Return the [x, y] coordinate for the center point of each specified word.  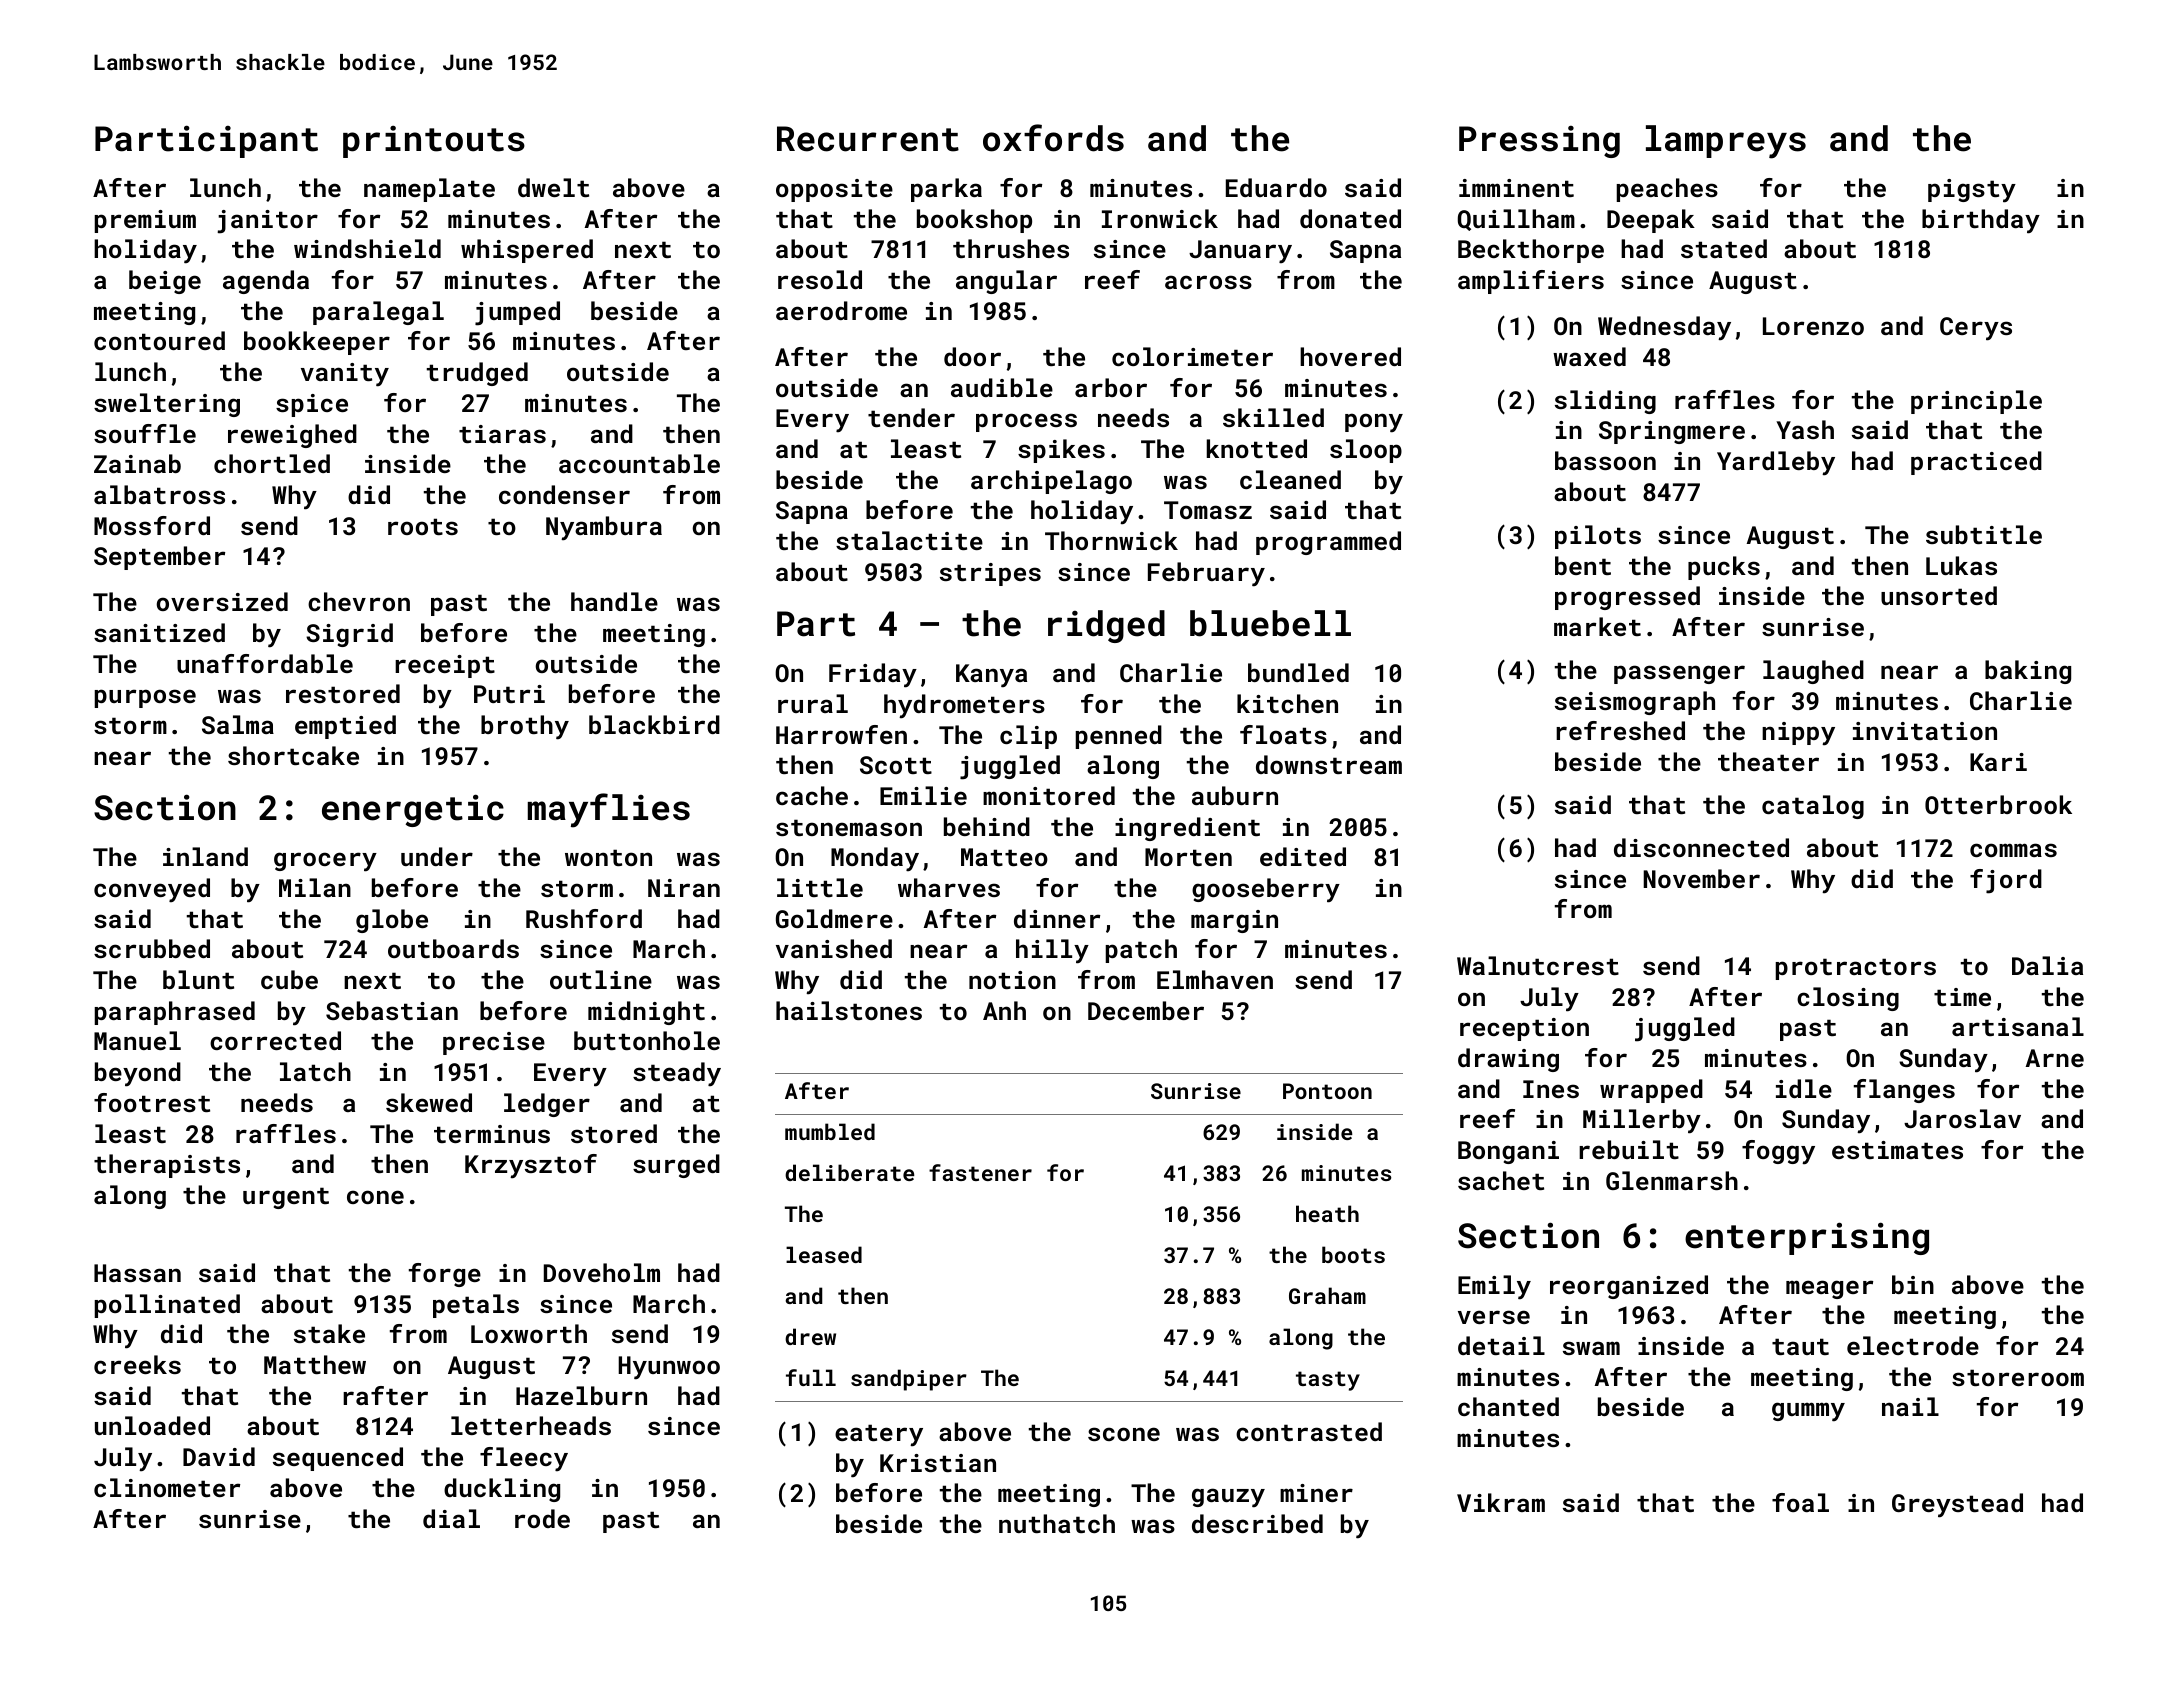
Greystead [1957, 1505]
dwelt [553, 187]
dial [451, 1518]
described [1257, 1523]
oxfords [1053, 138]
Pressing [1539, 142]
